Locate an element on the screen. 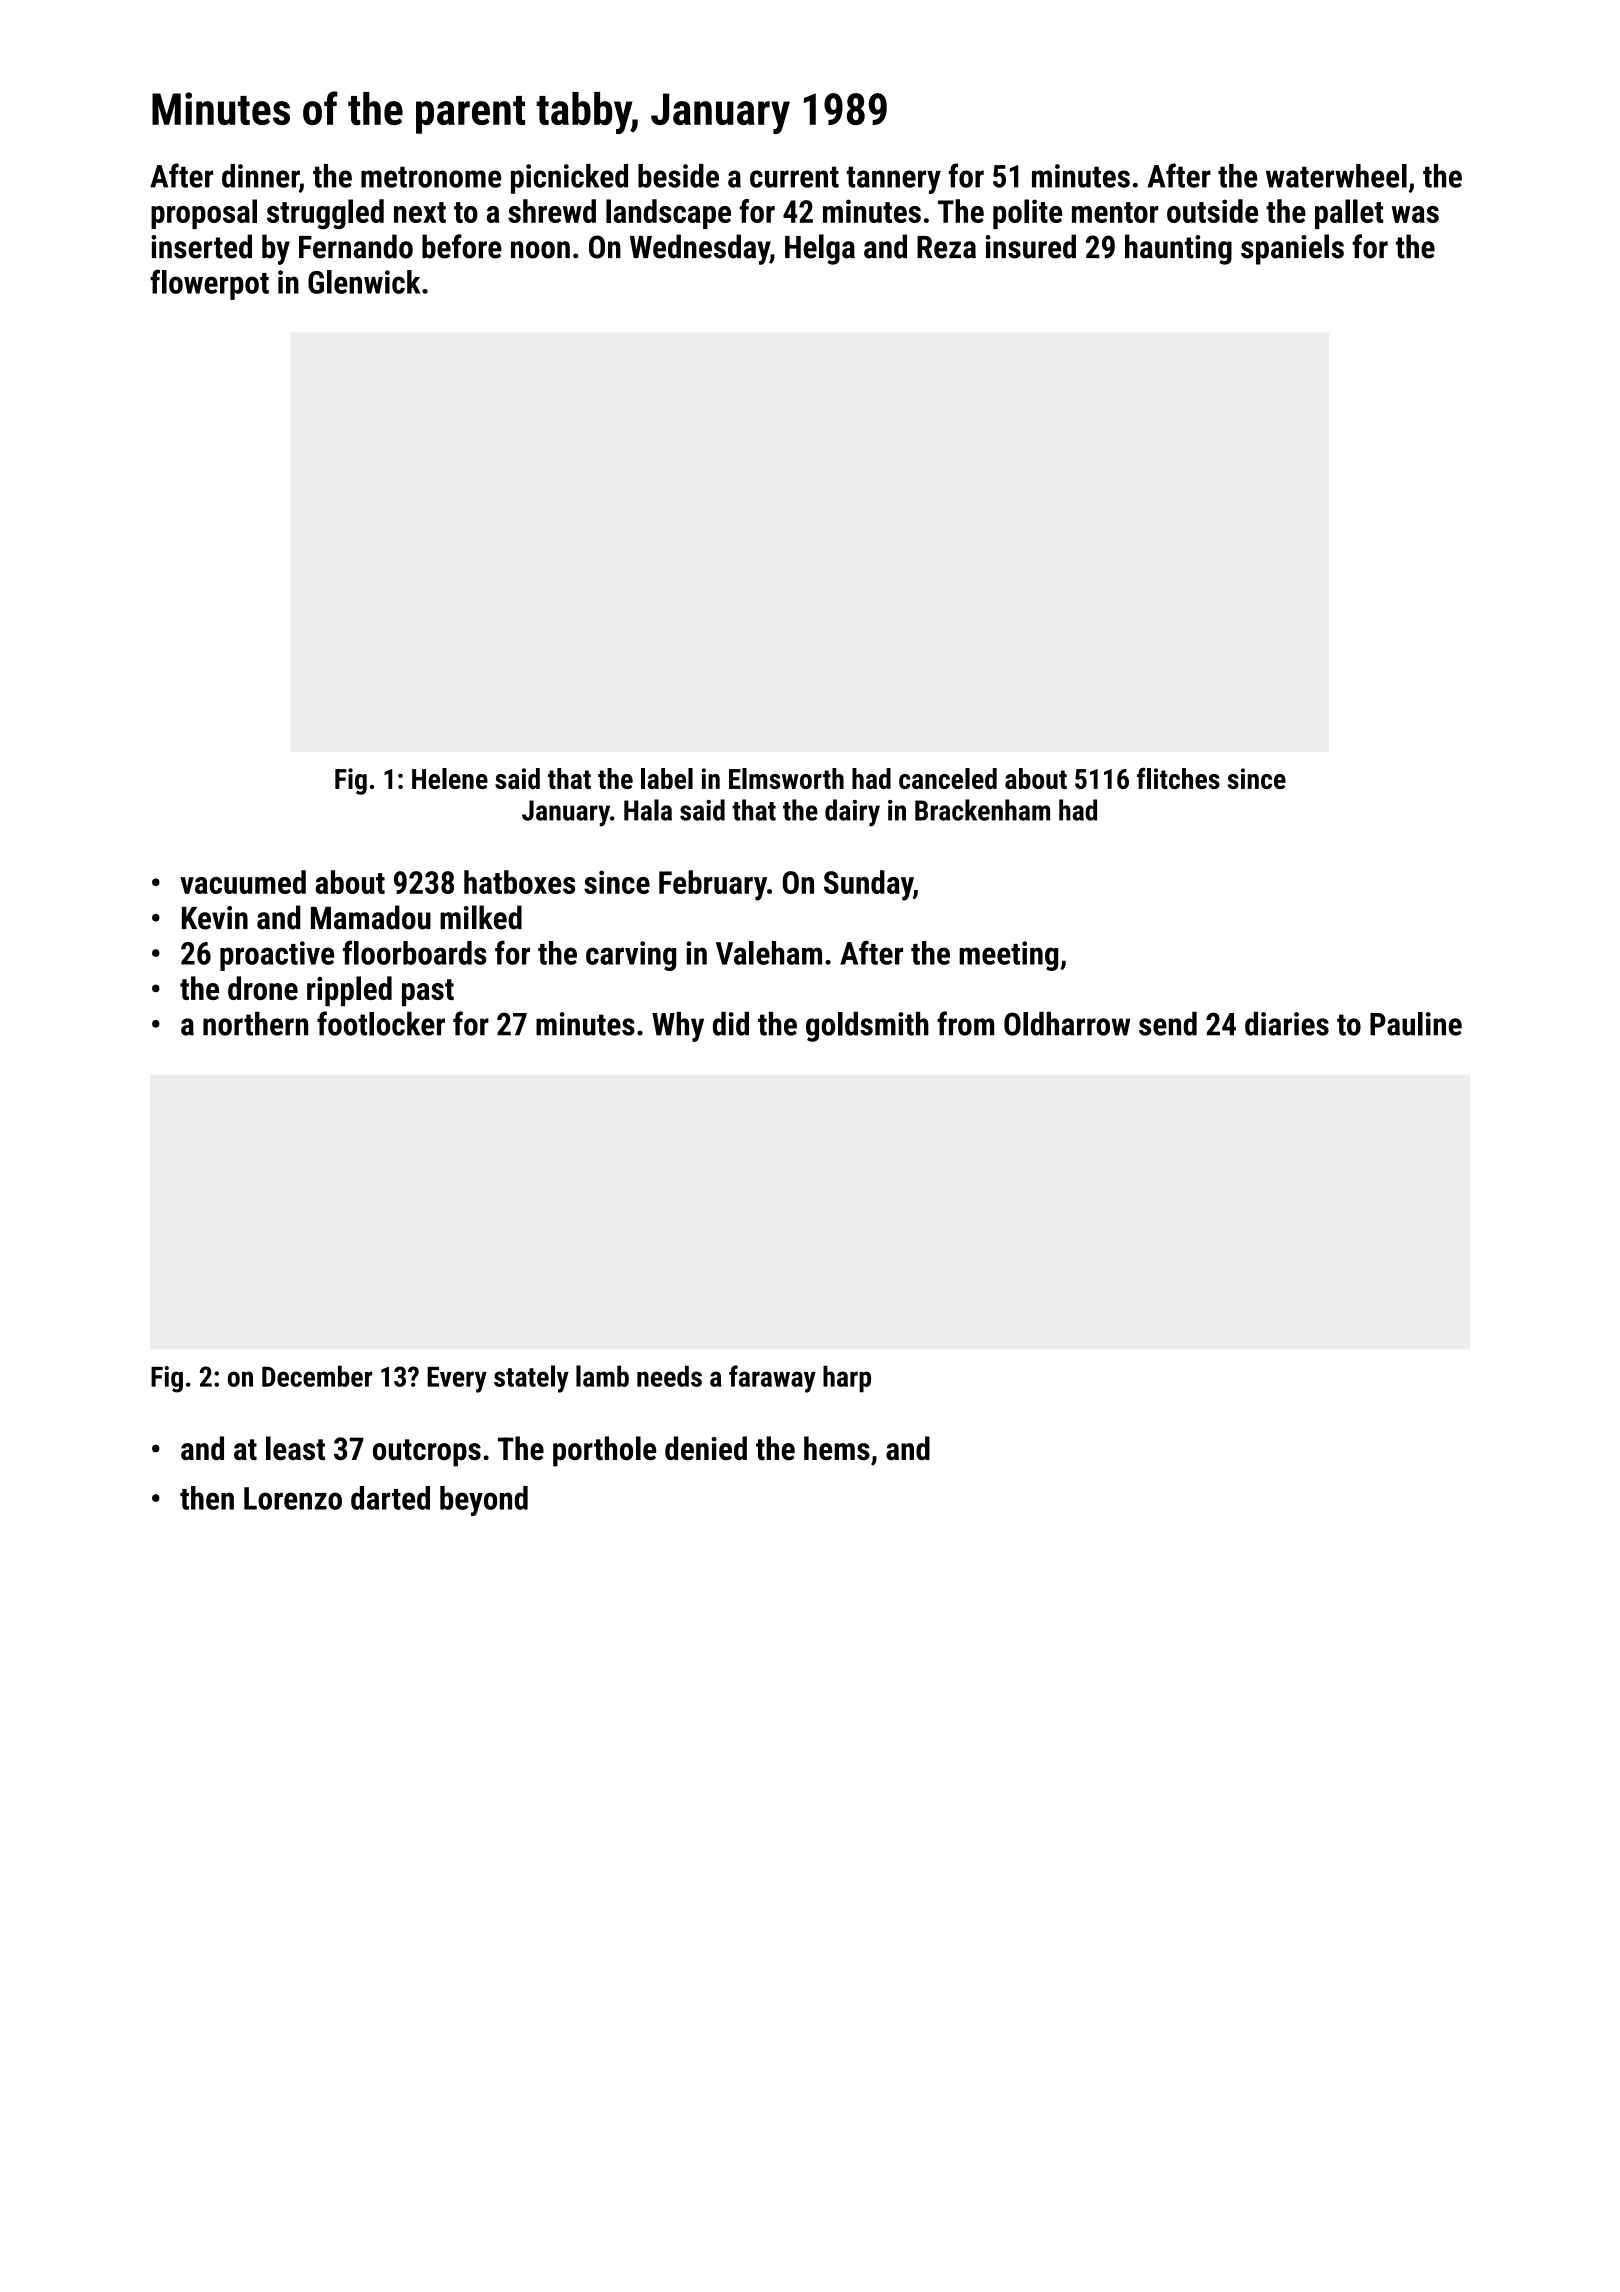  Mamadou is located at coordinates (371, 917).
